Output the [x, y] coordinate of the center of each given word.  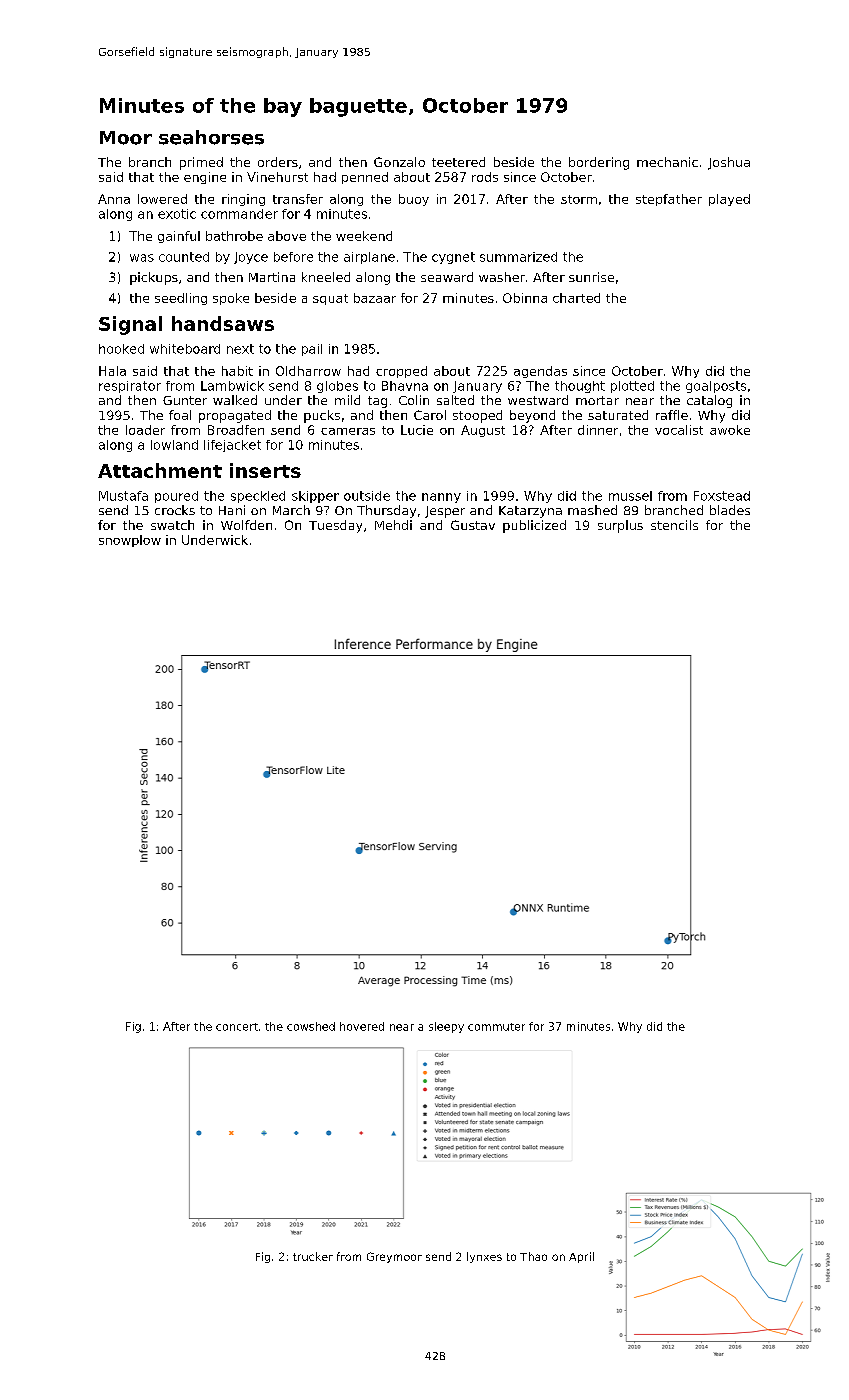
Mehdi [393, 525]
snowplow [130, 541]
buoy [414, 200]
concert [237, 1027]
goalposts [716, 387]
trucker [313, 1256]
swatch [172, 525]
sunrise [591, 277]
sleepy [446, 1027]
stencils [674, 525]
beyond [532, 416]
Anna [114, 199]
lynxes [484, 1257]
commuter [496, 1027]
